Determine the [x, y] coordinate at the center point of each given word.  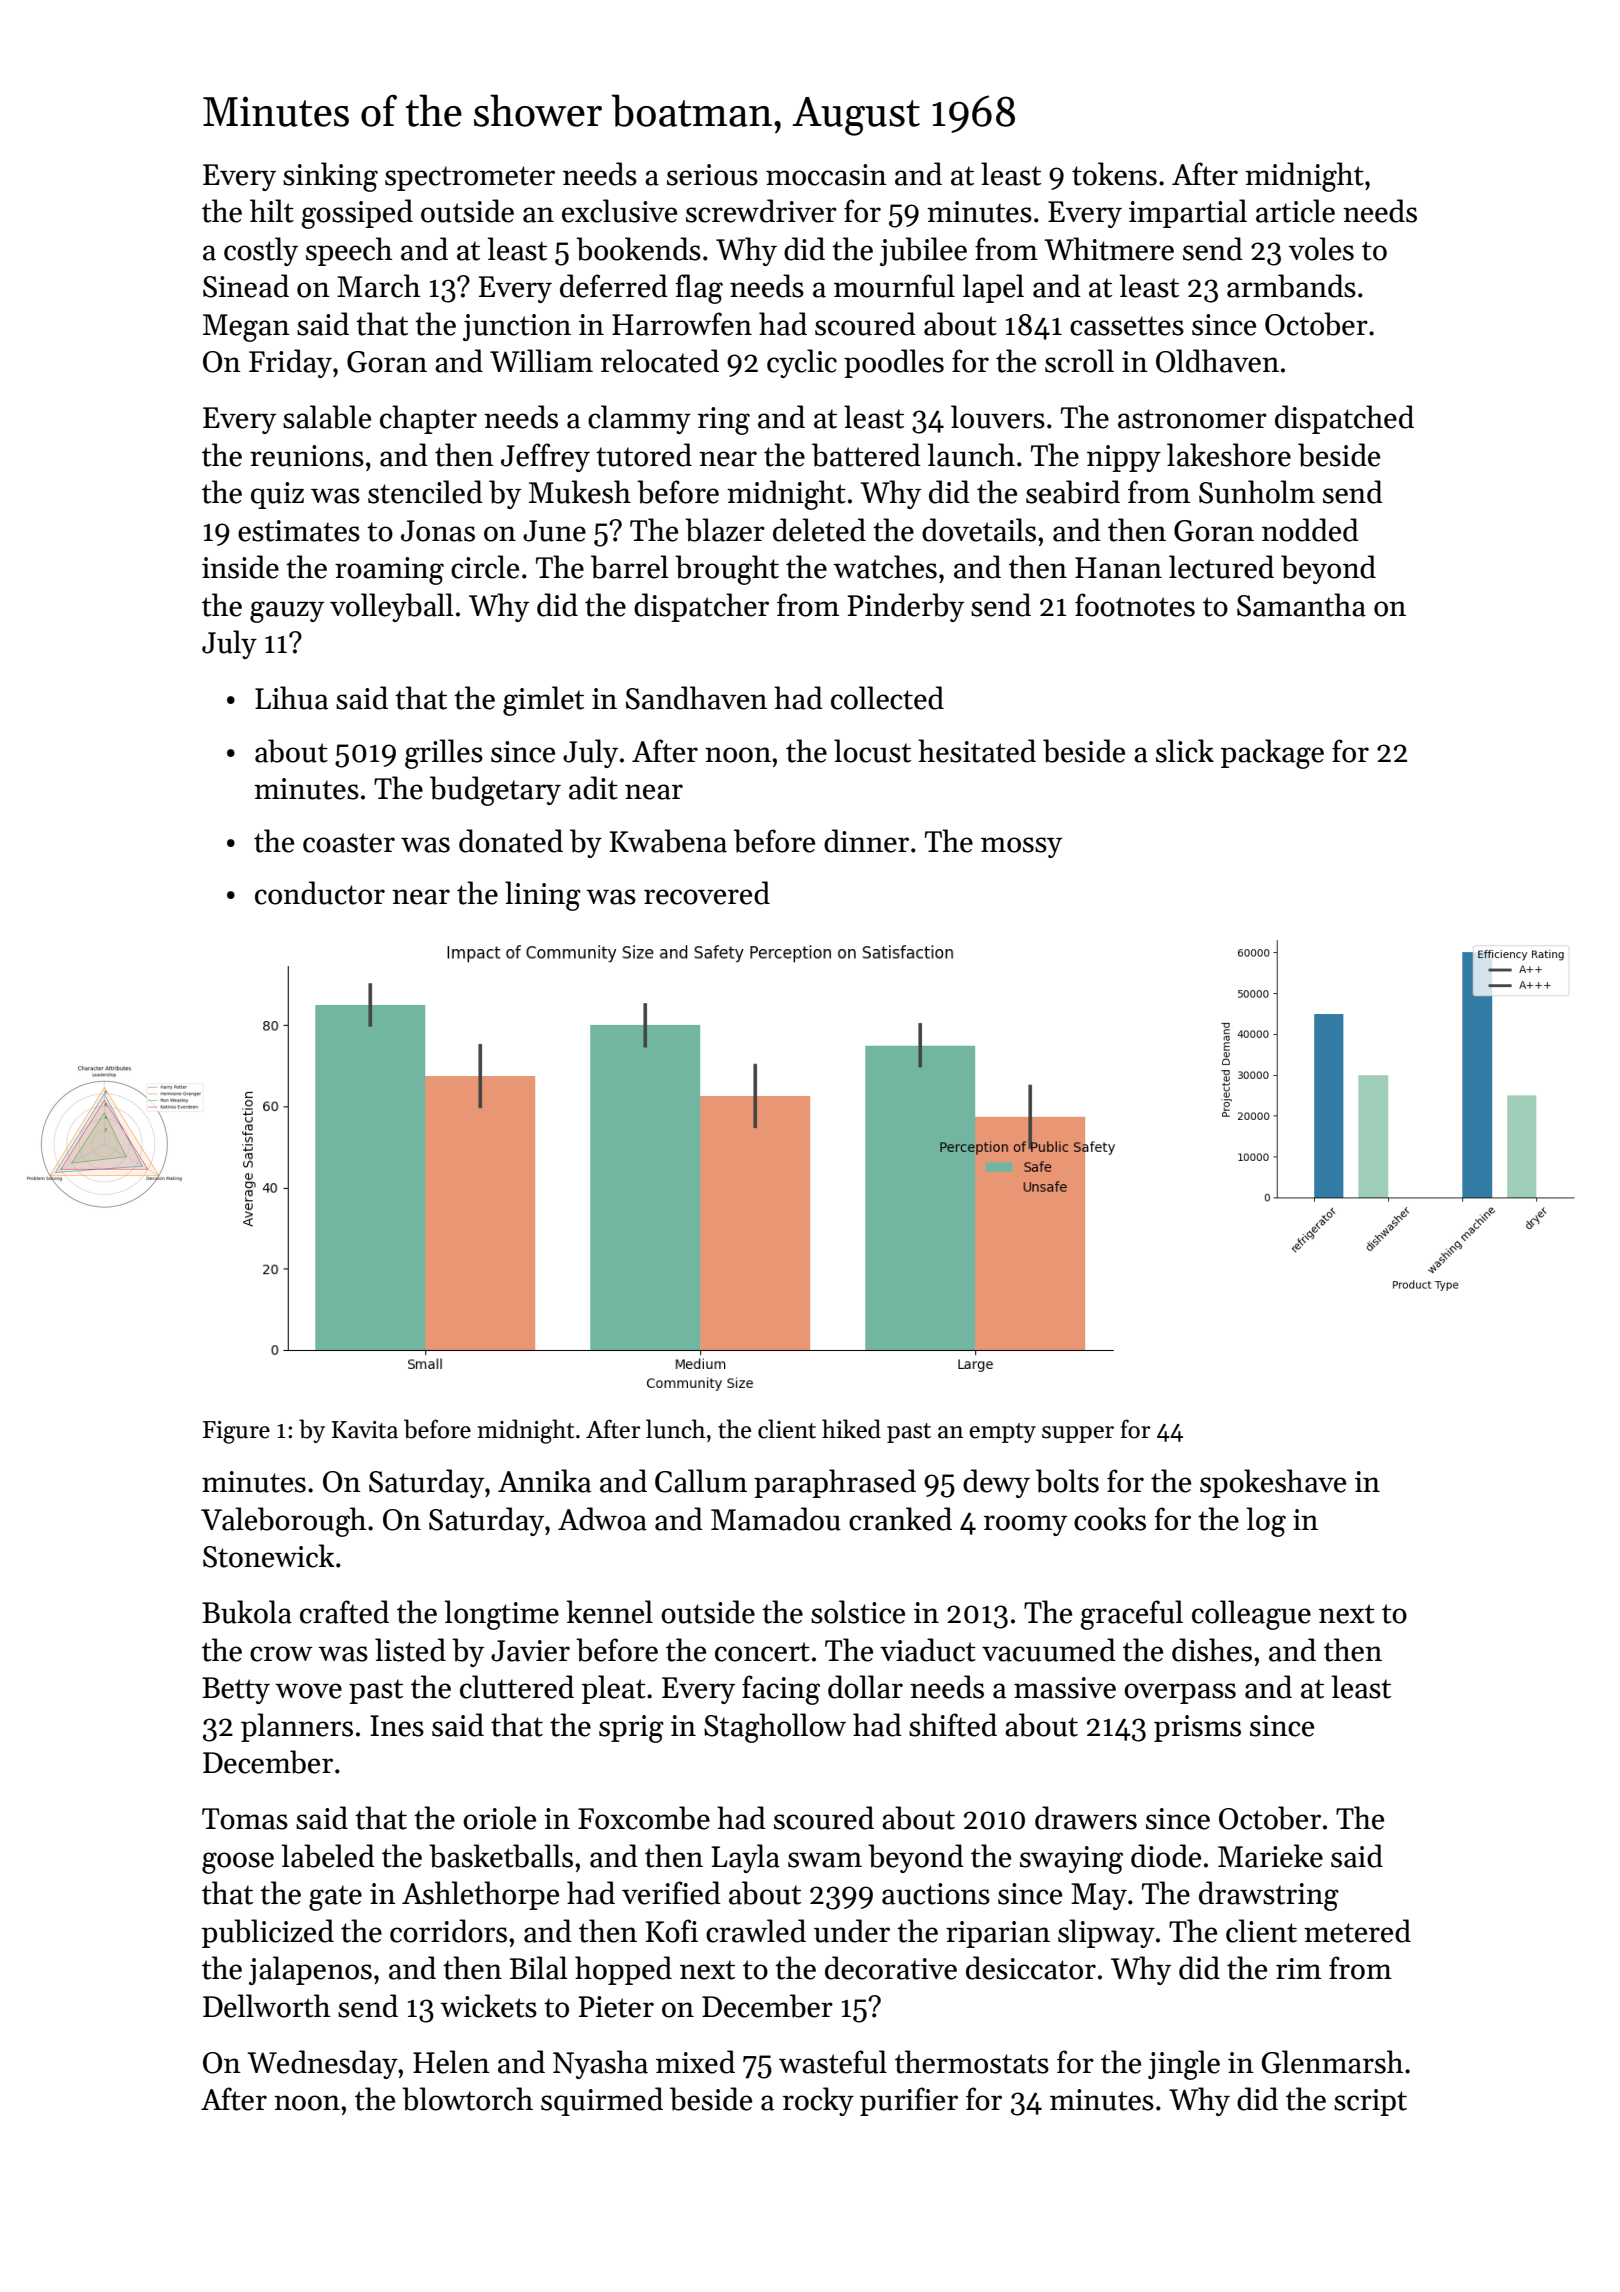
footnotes [1135, 605]
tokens [1114, 174]
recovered [707, 893]
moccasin [826, 175]
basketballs [501, 1856]
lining [543, 896]
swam [825, 1860]
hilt [272, 211]
